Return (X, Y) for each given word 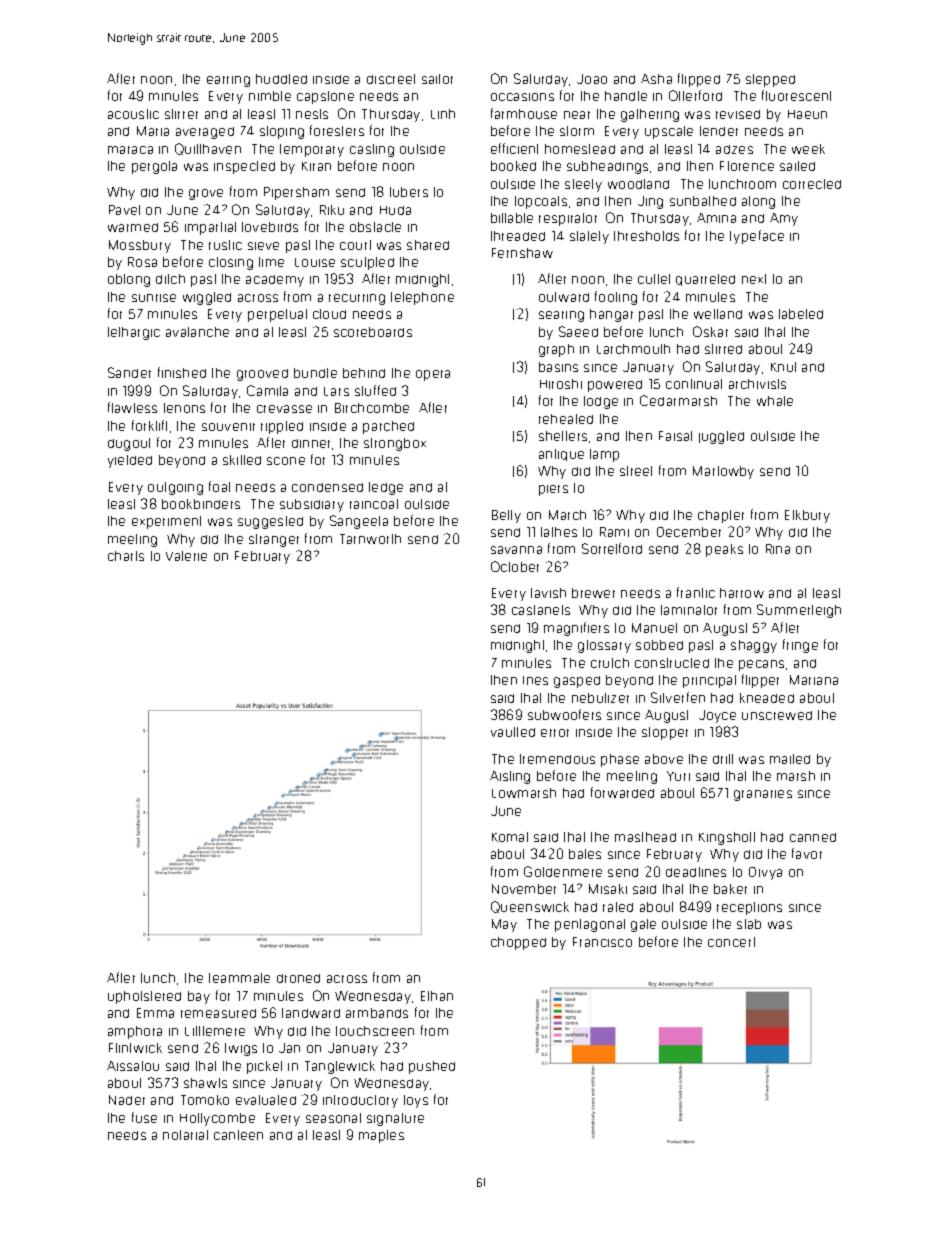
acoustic (133, 114)
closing (231, 263)
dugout (129, 444)
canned (813, 837)
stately (589, 237)
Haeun (807, 114)
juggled (721, 437)
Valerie (186, 556)
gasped (577, 682)
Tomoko (205, 1100)
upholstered (144, 997)
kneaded (767, 698)
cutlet (654, 279)
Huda (395, 210)
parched (388, 427)
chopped (518, 943)
